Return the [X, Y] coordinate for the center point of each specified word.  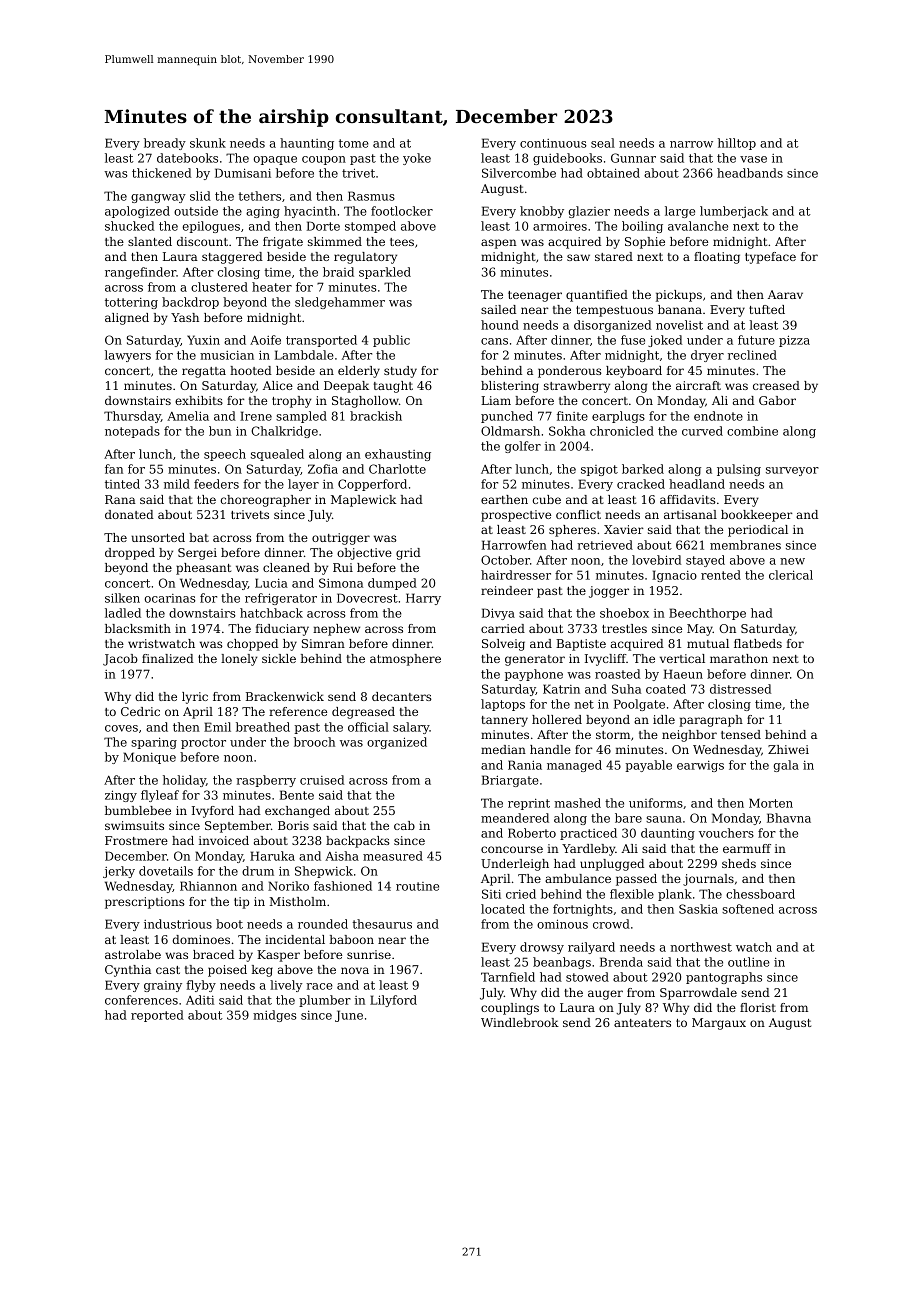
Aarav [785, 294]
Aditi [200, 1000]
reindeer [507, 590]
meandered [515, 818]
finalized [168, 658]
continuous [553, 143]
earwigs [700, 766]
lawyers [128, 356]
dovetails [166, 871]
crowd [611, 924]
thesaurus [382, 924]
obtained [613, 173]
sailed [498, 309]
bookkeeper [757, 516]
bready [165, 144]
